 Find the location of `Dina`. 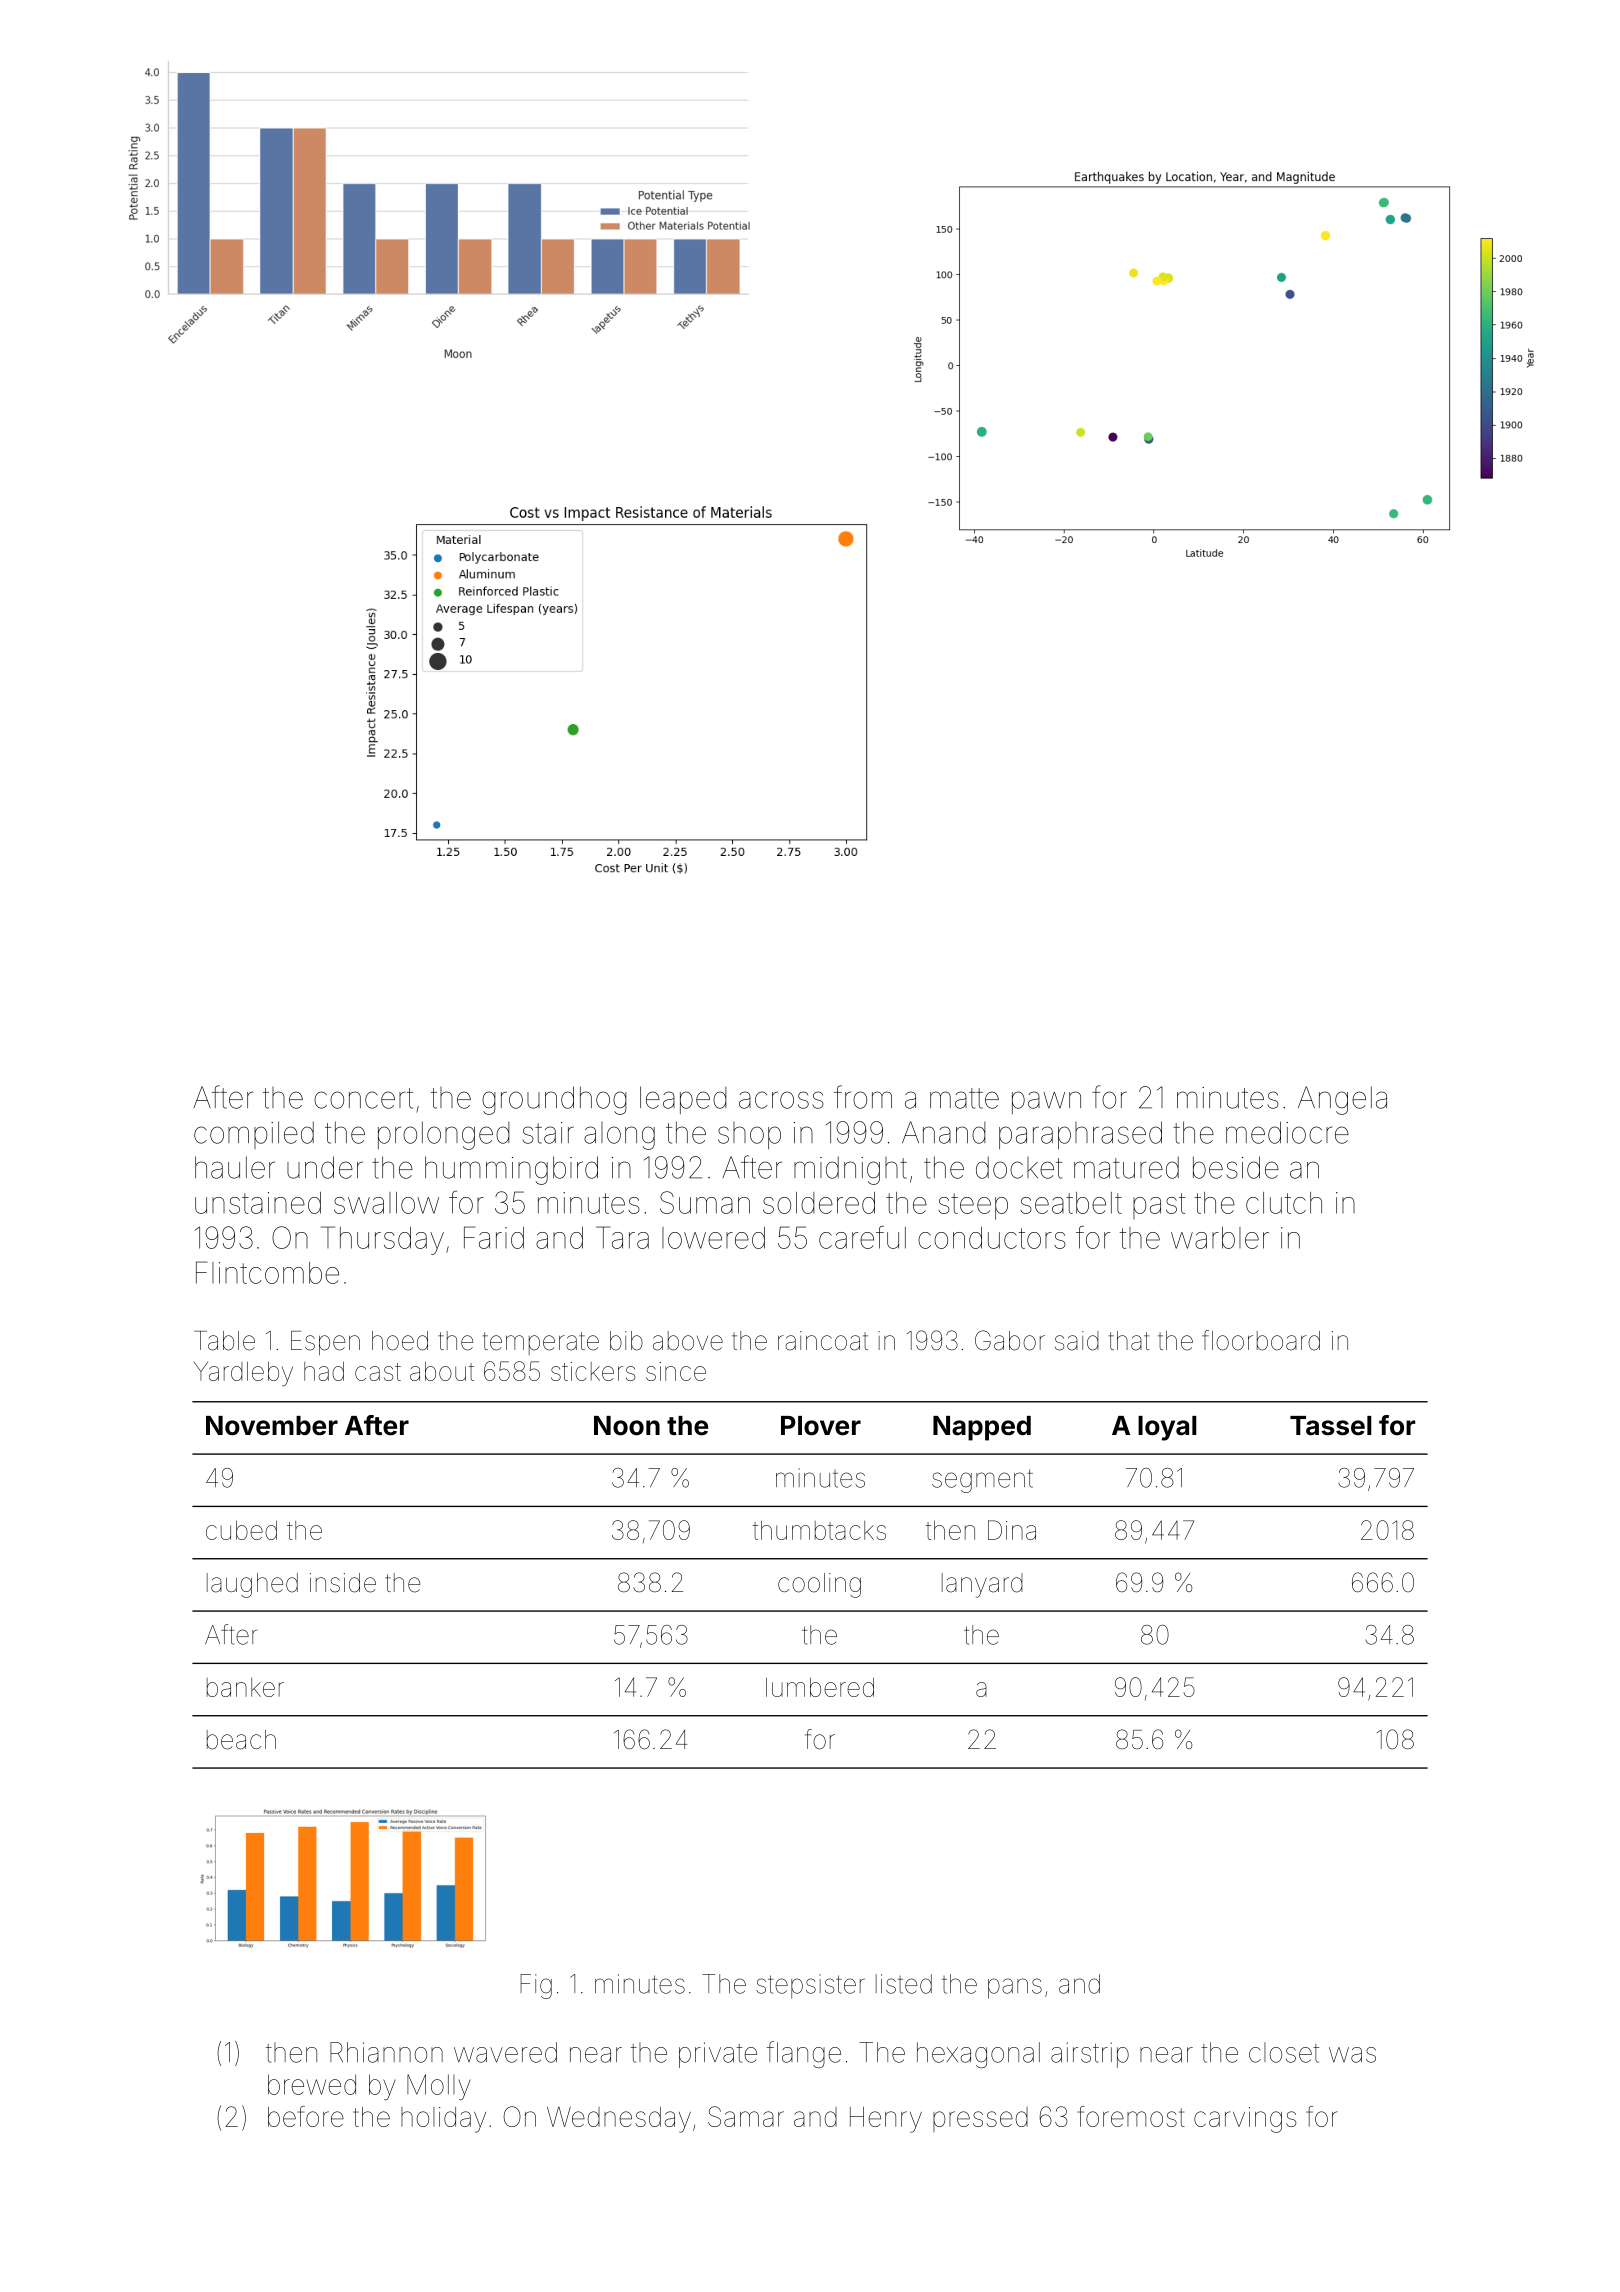

Dina is located at coordinates (1012, 1530).
